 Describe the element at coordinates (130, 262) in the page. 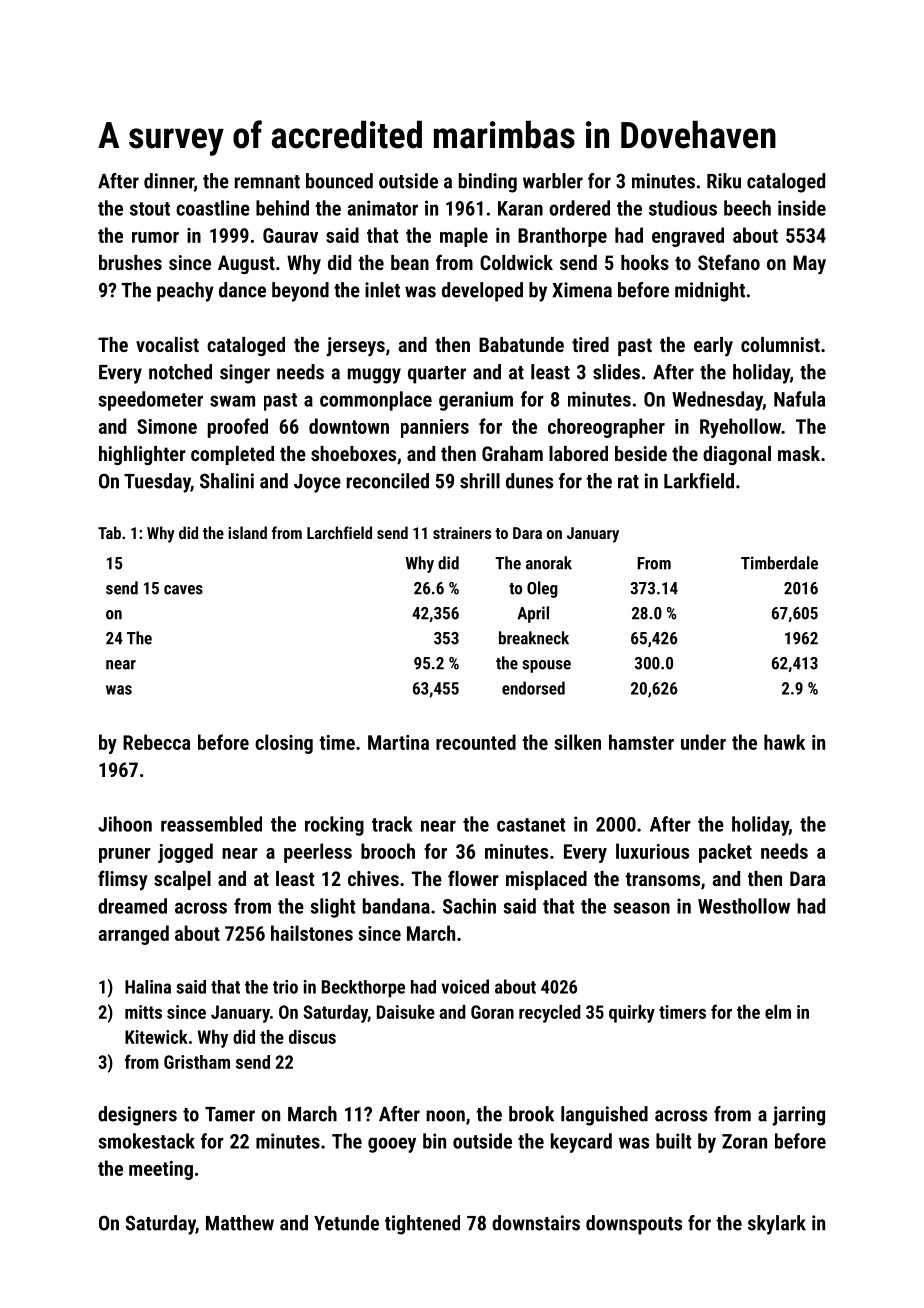

I see `brushes` at that location.
